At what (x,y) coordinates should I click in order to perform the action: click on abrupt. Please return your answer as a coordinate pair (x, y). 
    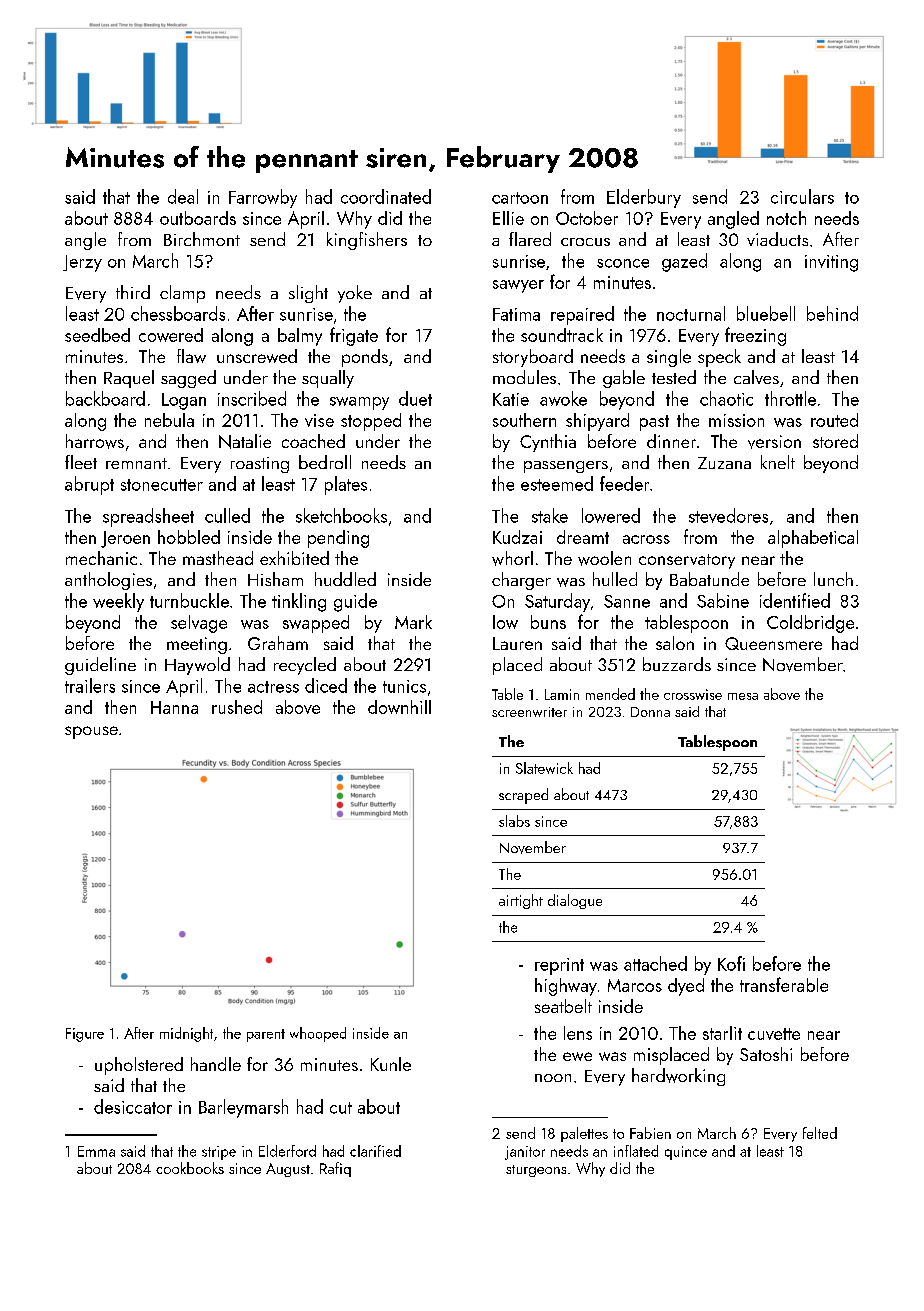
    Looking at the image, I should click on (89, 485).
